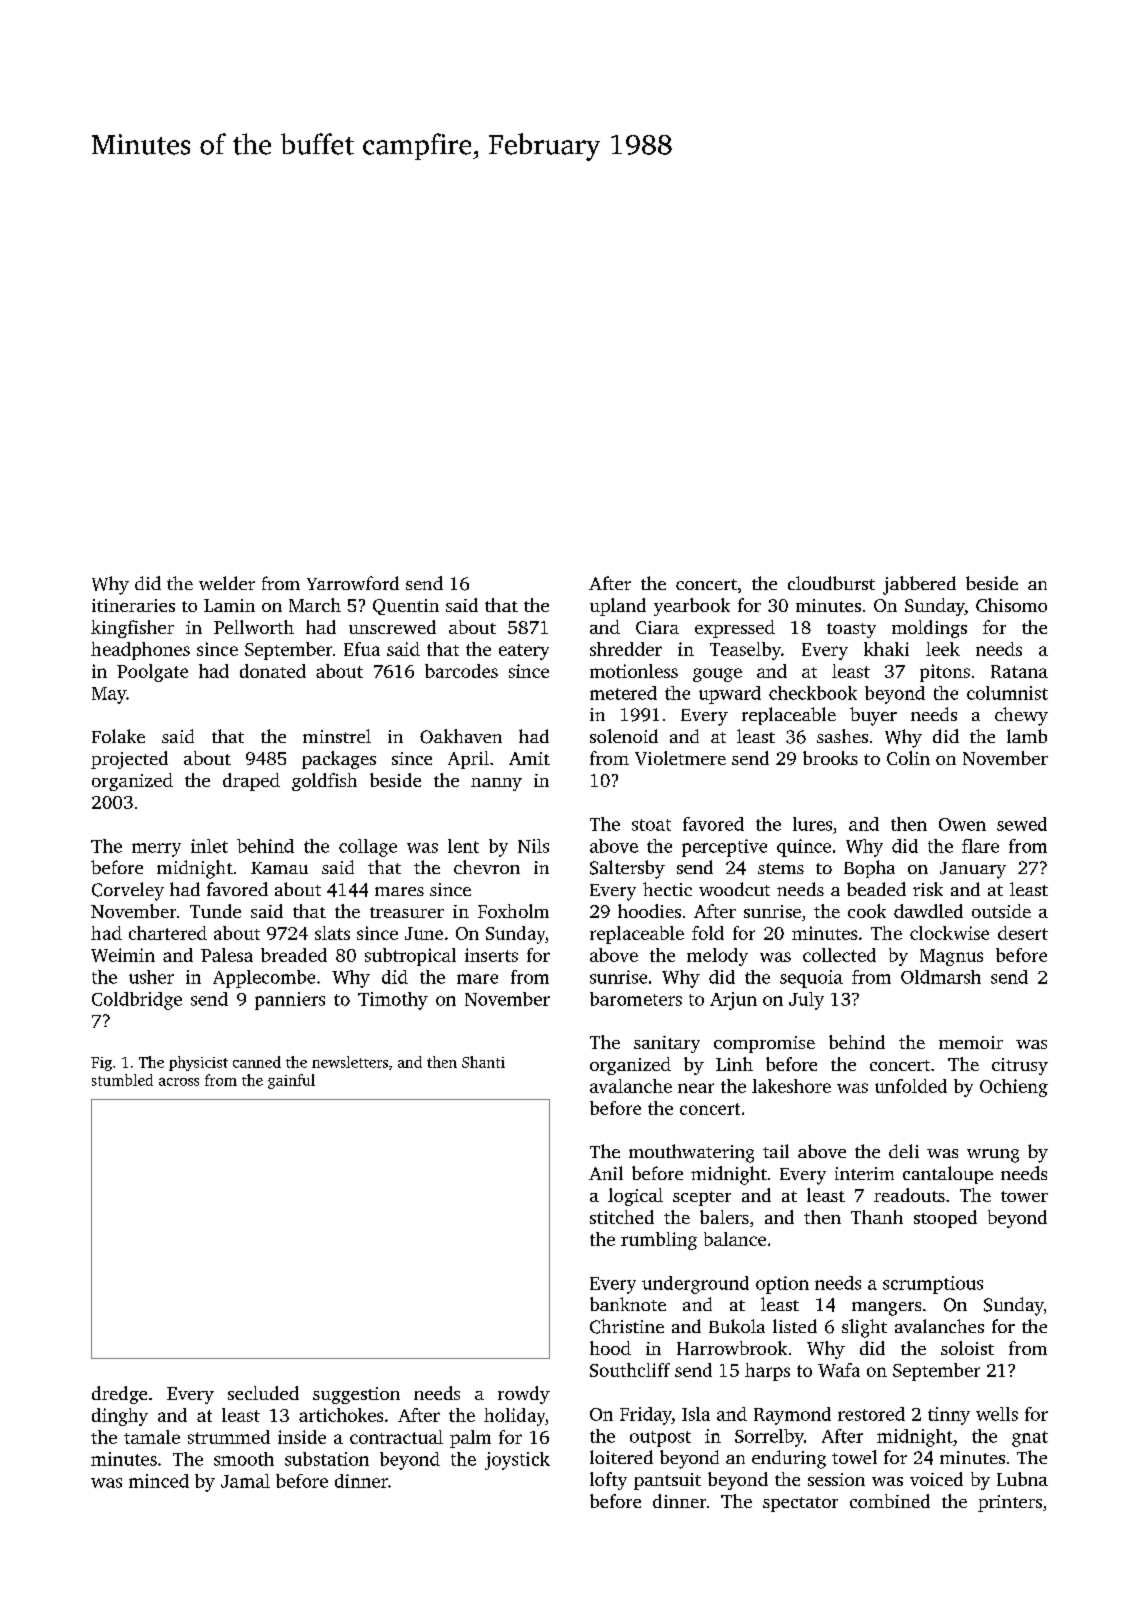 Image resolution: width=1139 pixels, height=1618 pixels. Describe the element at coordinates (904, 1151) in the page. I see `deli` at that location.
